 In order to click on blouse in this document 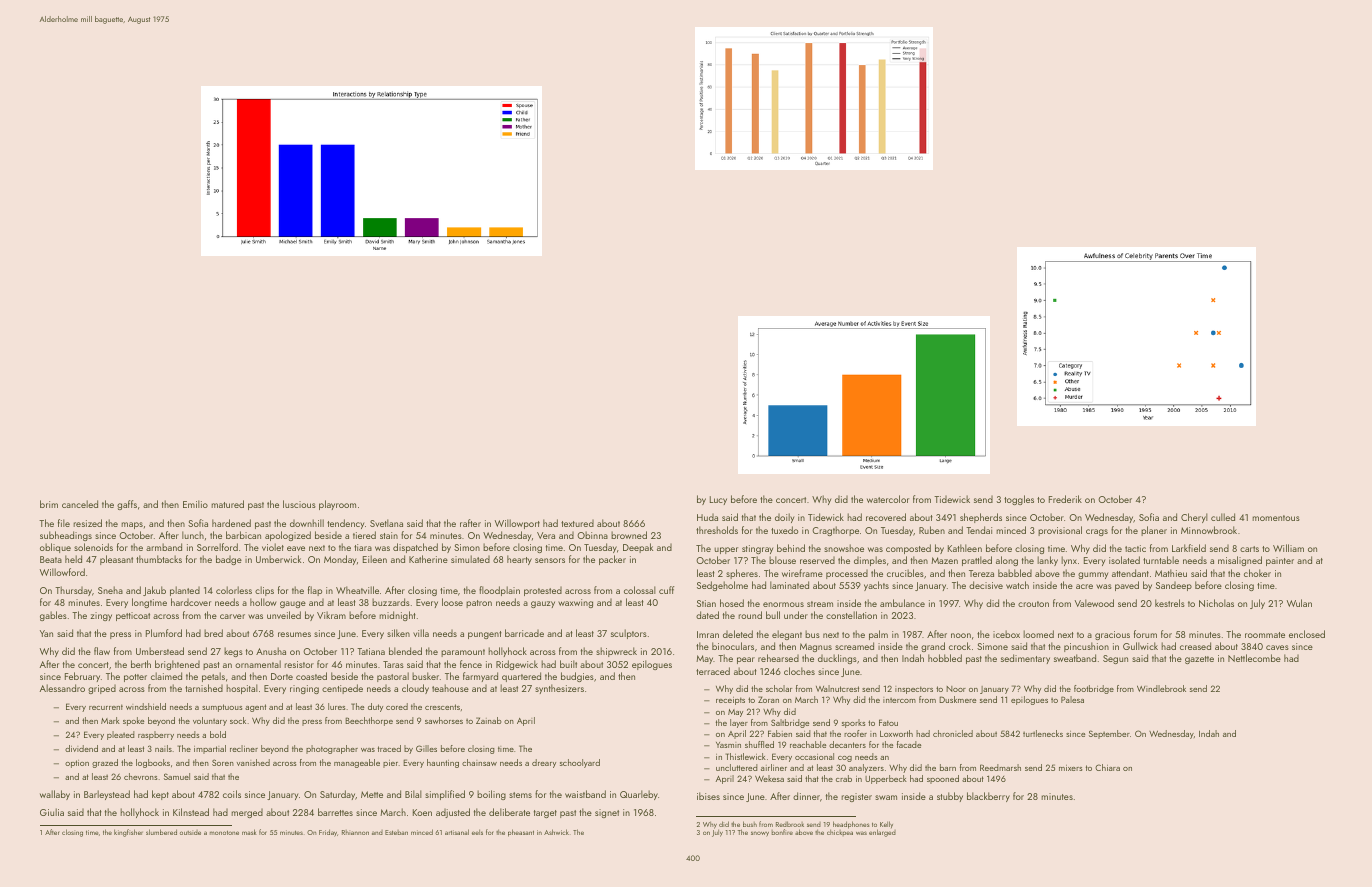, I will do `click(782, 560)`.
